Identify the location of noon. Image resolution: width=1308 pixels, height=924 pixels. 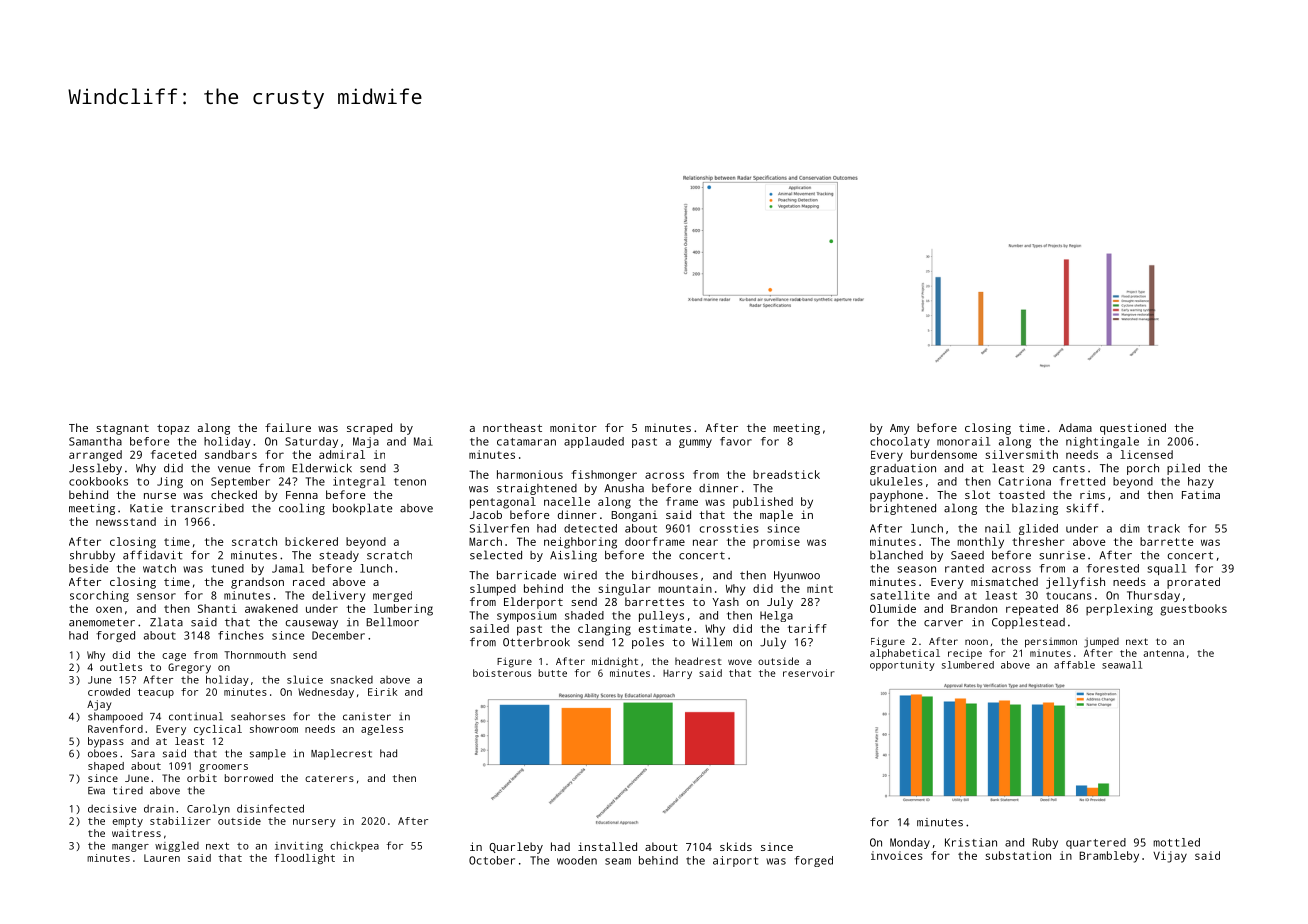
(976, 642).
